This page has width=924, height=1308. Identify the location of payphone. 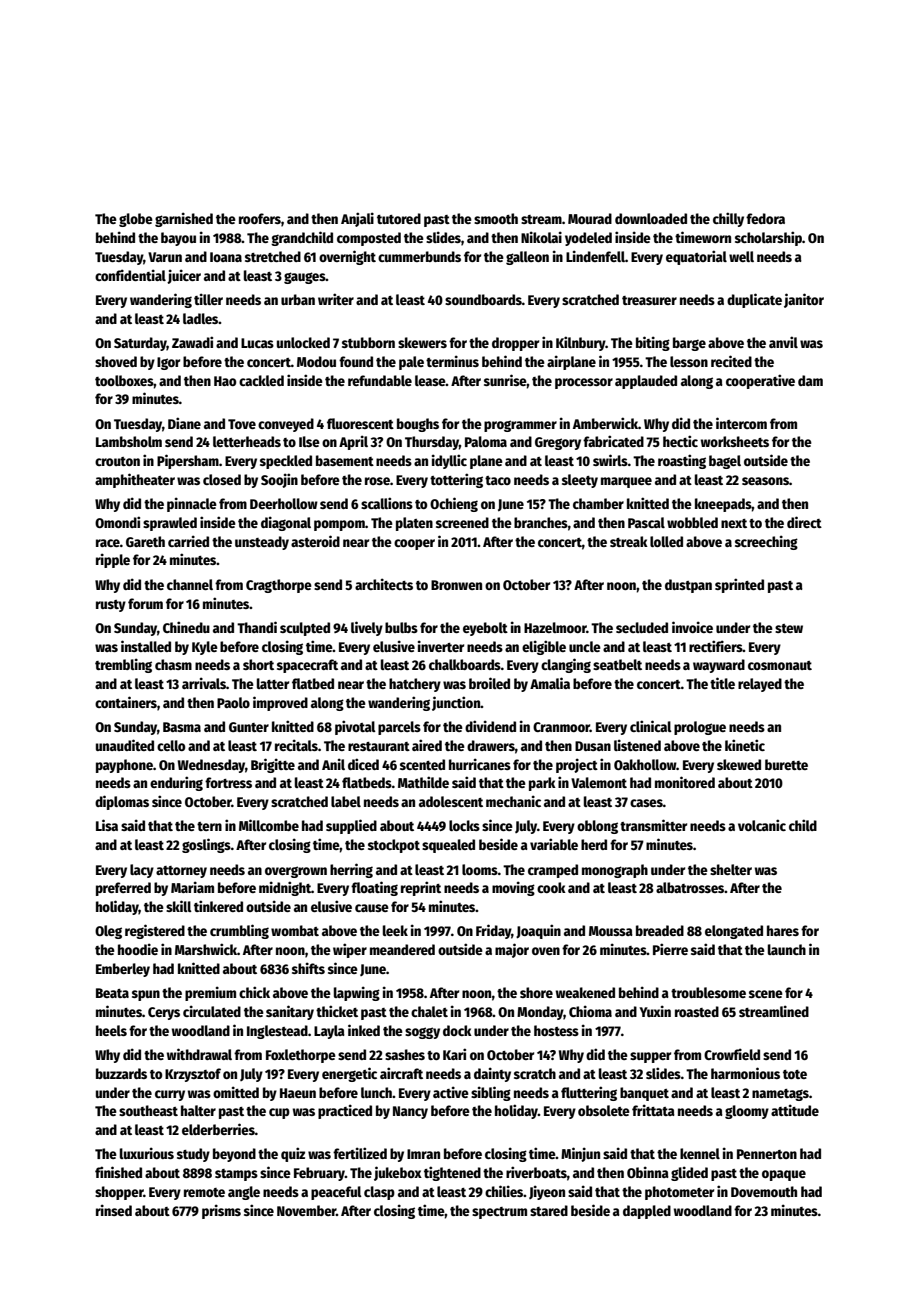
(124, 766).
